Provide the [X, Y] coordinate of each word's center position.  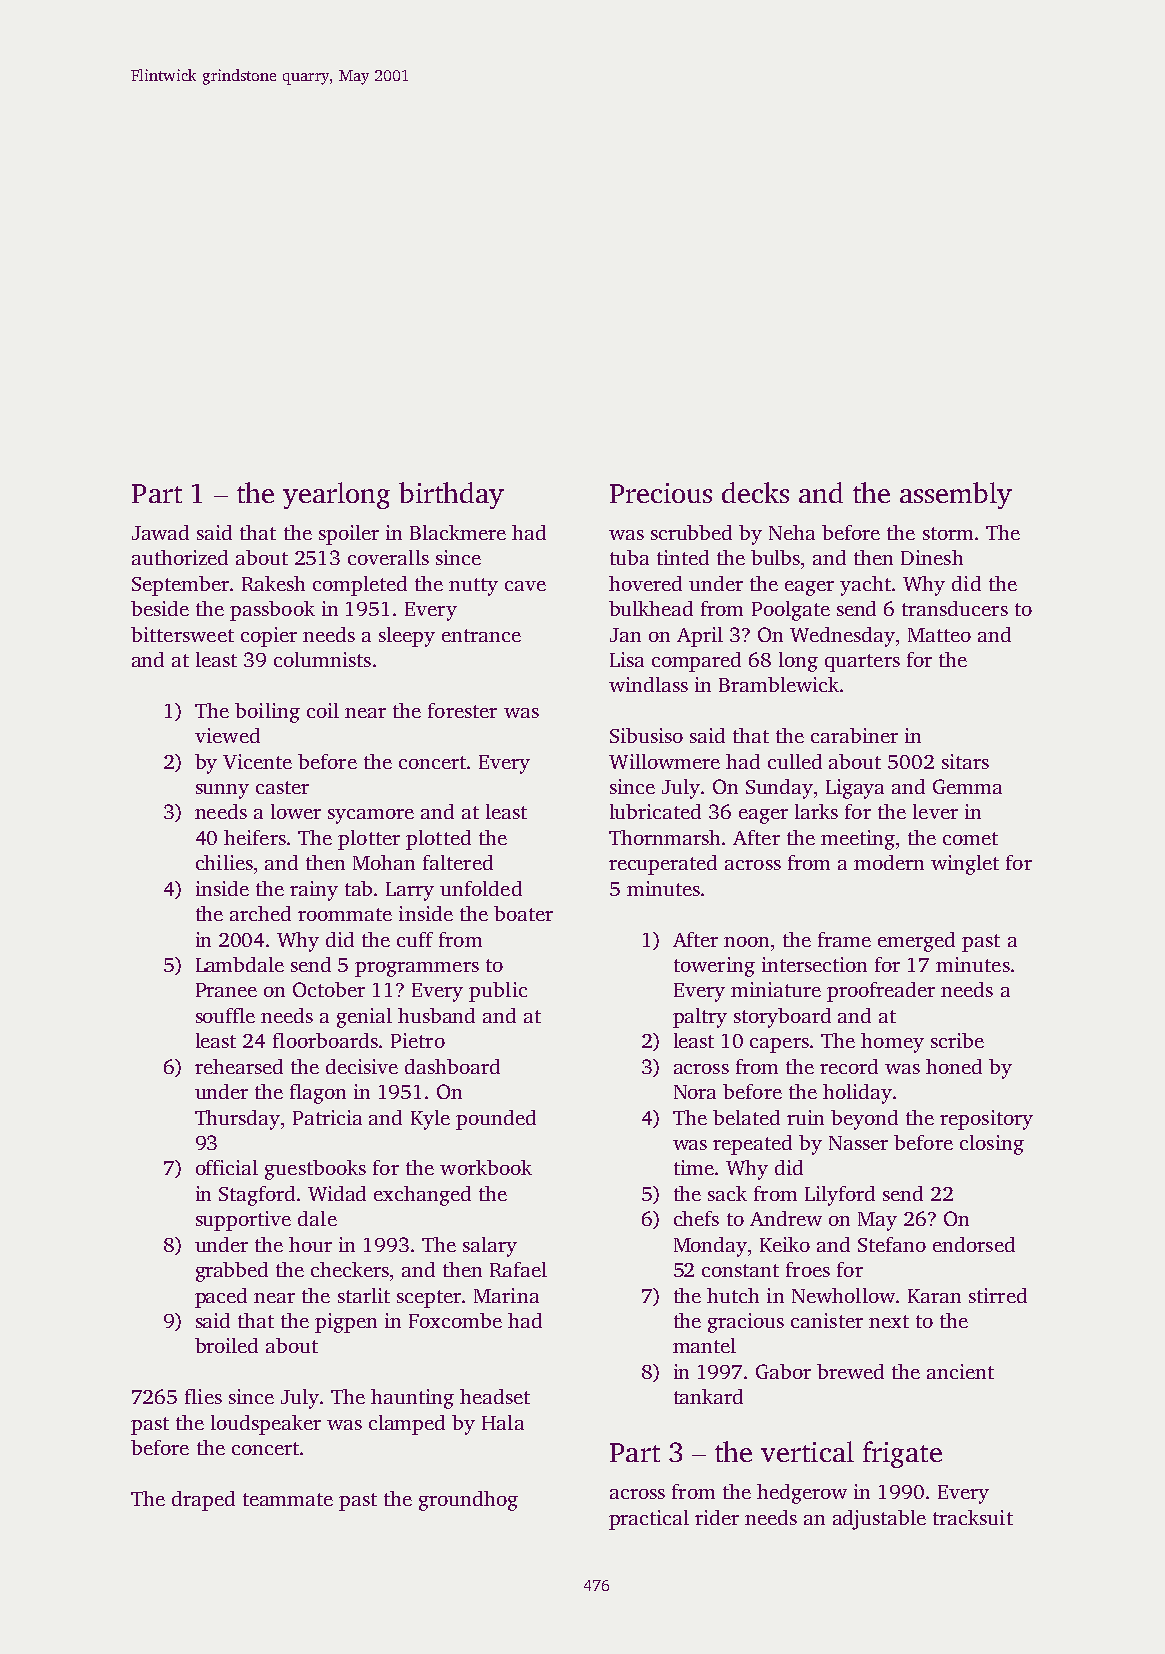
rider [717, 1517]
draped [203, 1501]
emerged [916, 942]
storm [948, 533]
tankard [708, 1396]
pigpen [346, 1323]
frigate [902, 1454]
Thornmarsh [664, 837]
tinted [683, 557]
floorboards [325, 1040]
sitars [965, 761]
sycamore [371, 816]
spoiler [349, 535]
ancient [960, 1371]
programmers [417, 969]
